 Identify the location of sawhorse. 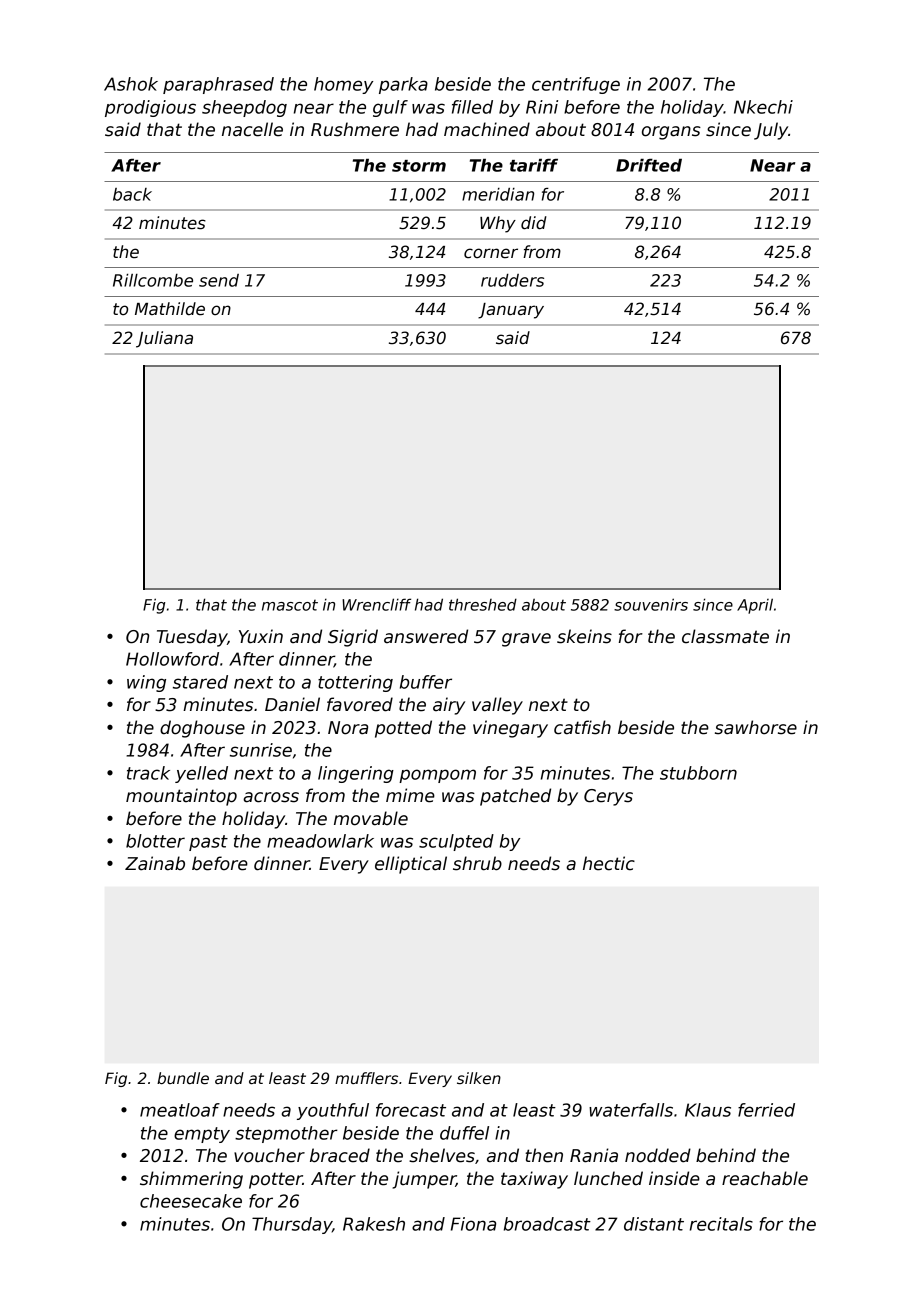
(756, 727).
